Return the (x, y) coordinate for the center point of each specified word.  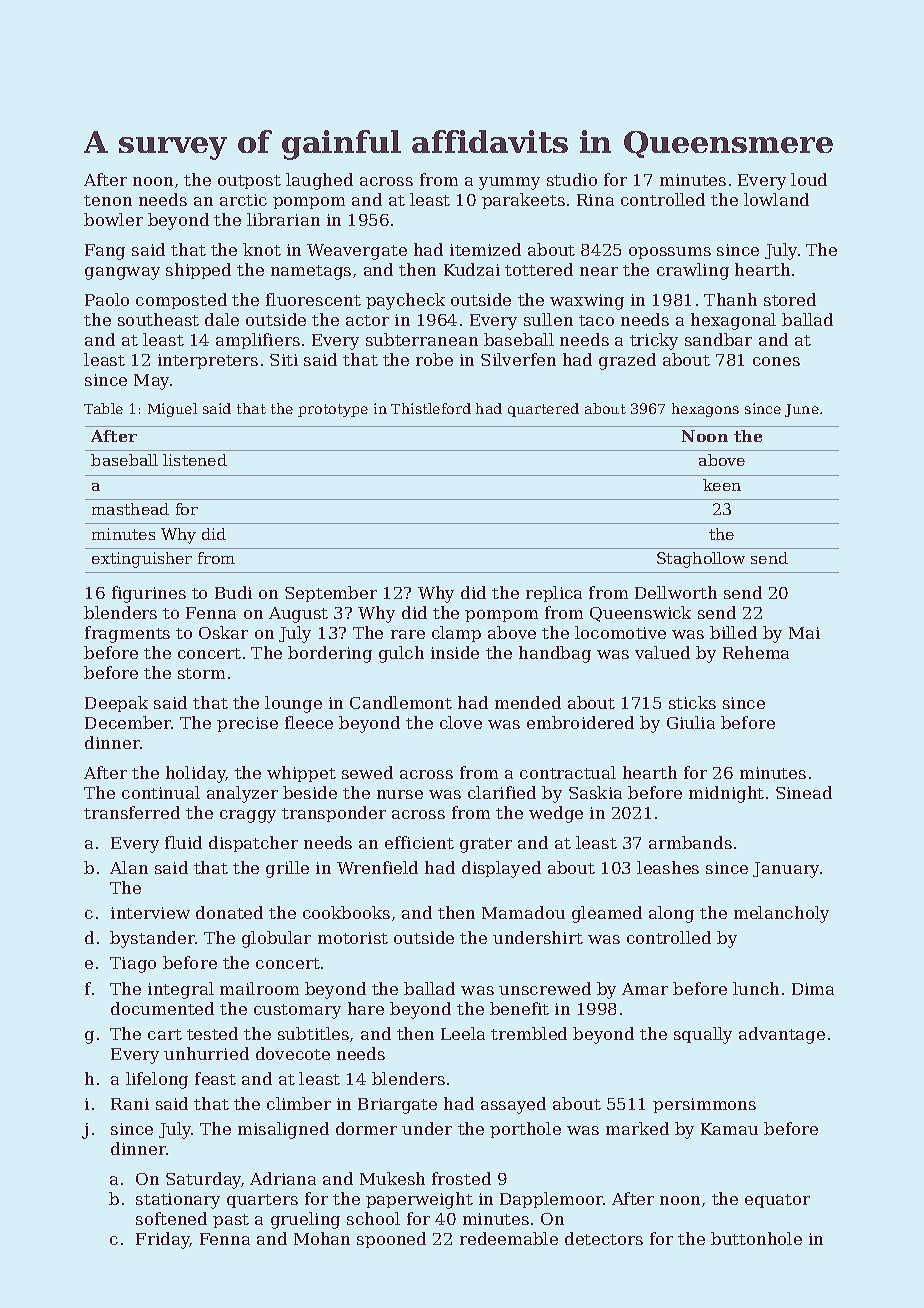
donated (229, 912)
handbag (555, 654)
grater (486, 845)
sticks (692, 702)
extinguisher (142, 560)
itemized (485, 249)
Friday (163, 1240)
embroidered (580, 722)
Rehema (756, 652)
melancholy (781, 914)
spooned (391, 1240)
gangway (122, 273)
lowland (776, 199)
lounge (293, 704)
